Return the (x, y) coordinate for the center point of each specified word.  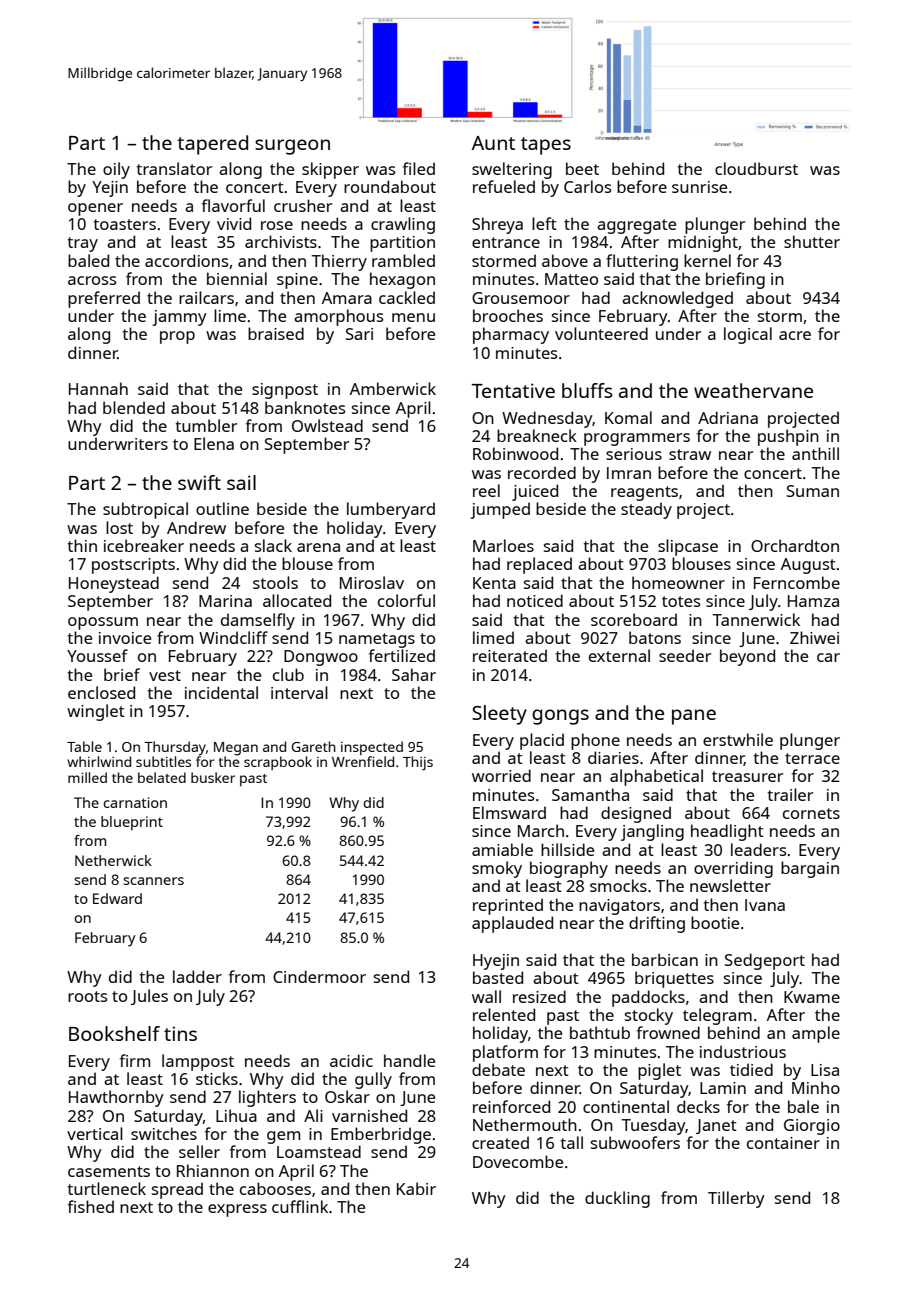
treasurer (747, 776)
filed (419, 168)
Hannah (98, 388)
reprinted (508, 906)
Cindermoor (319, 976)
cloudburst (756, 168)
